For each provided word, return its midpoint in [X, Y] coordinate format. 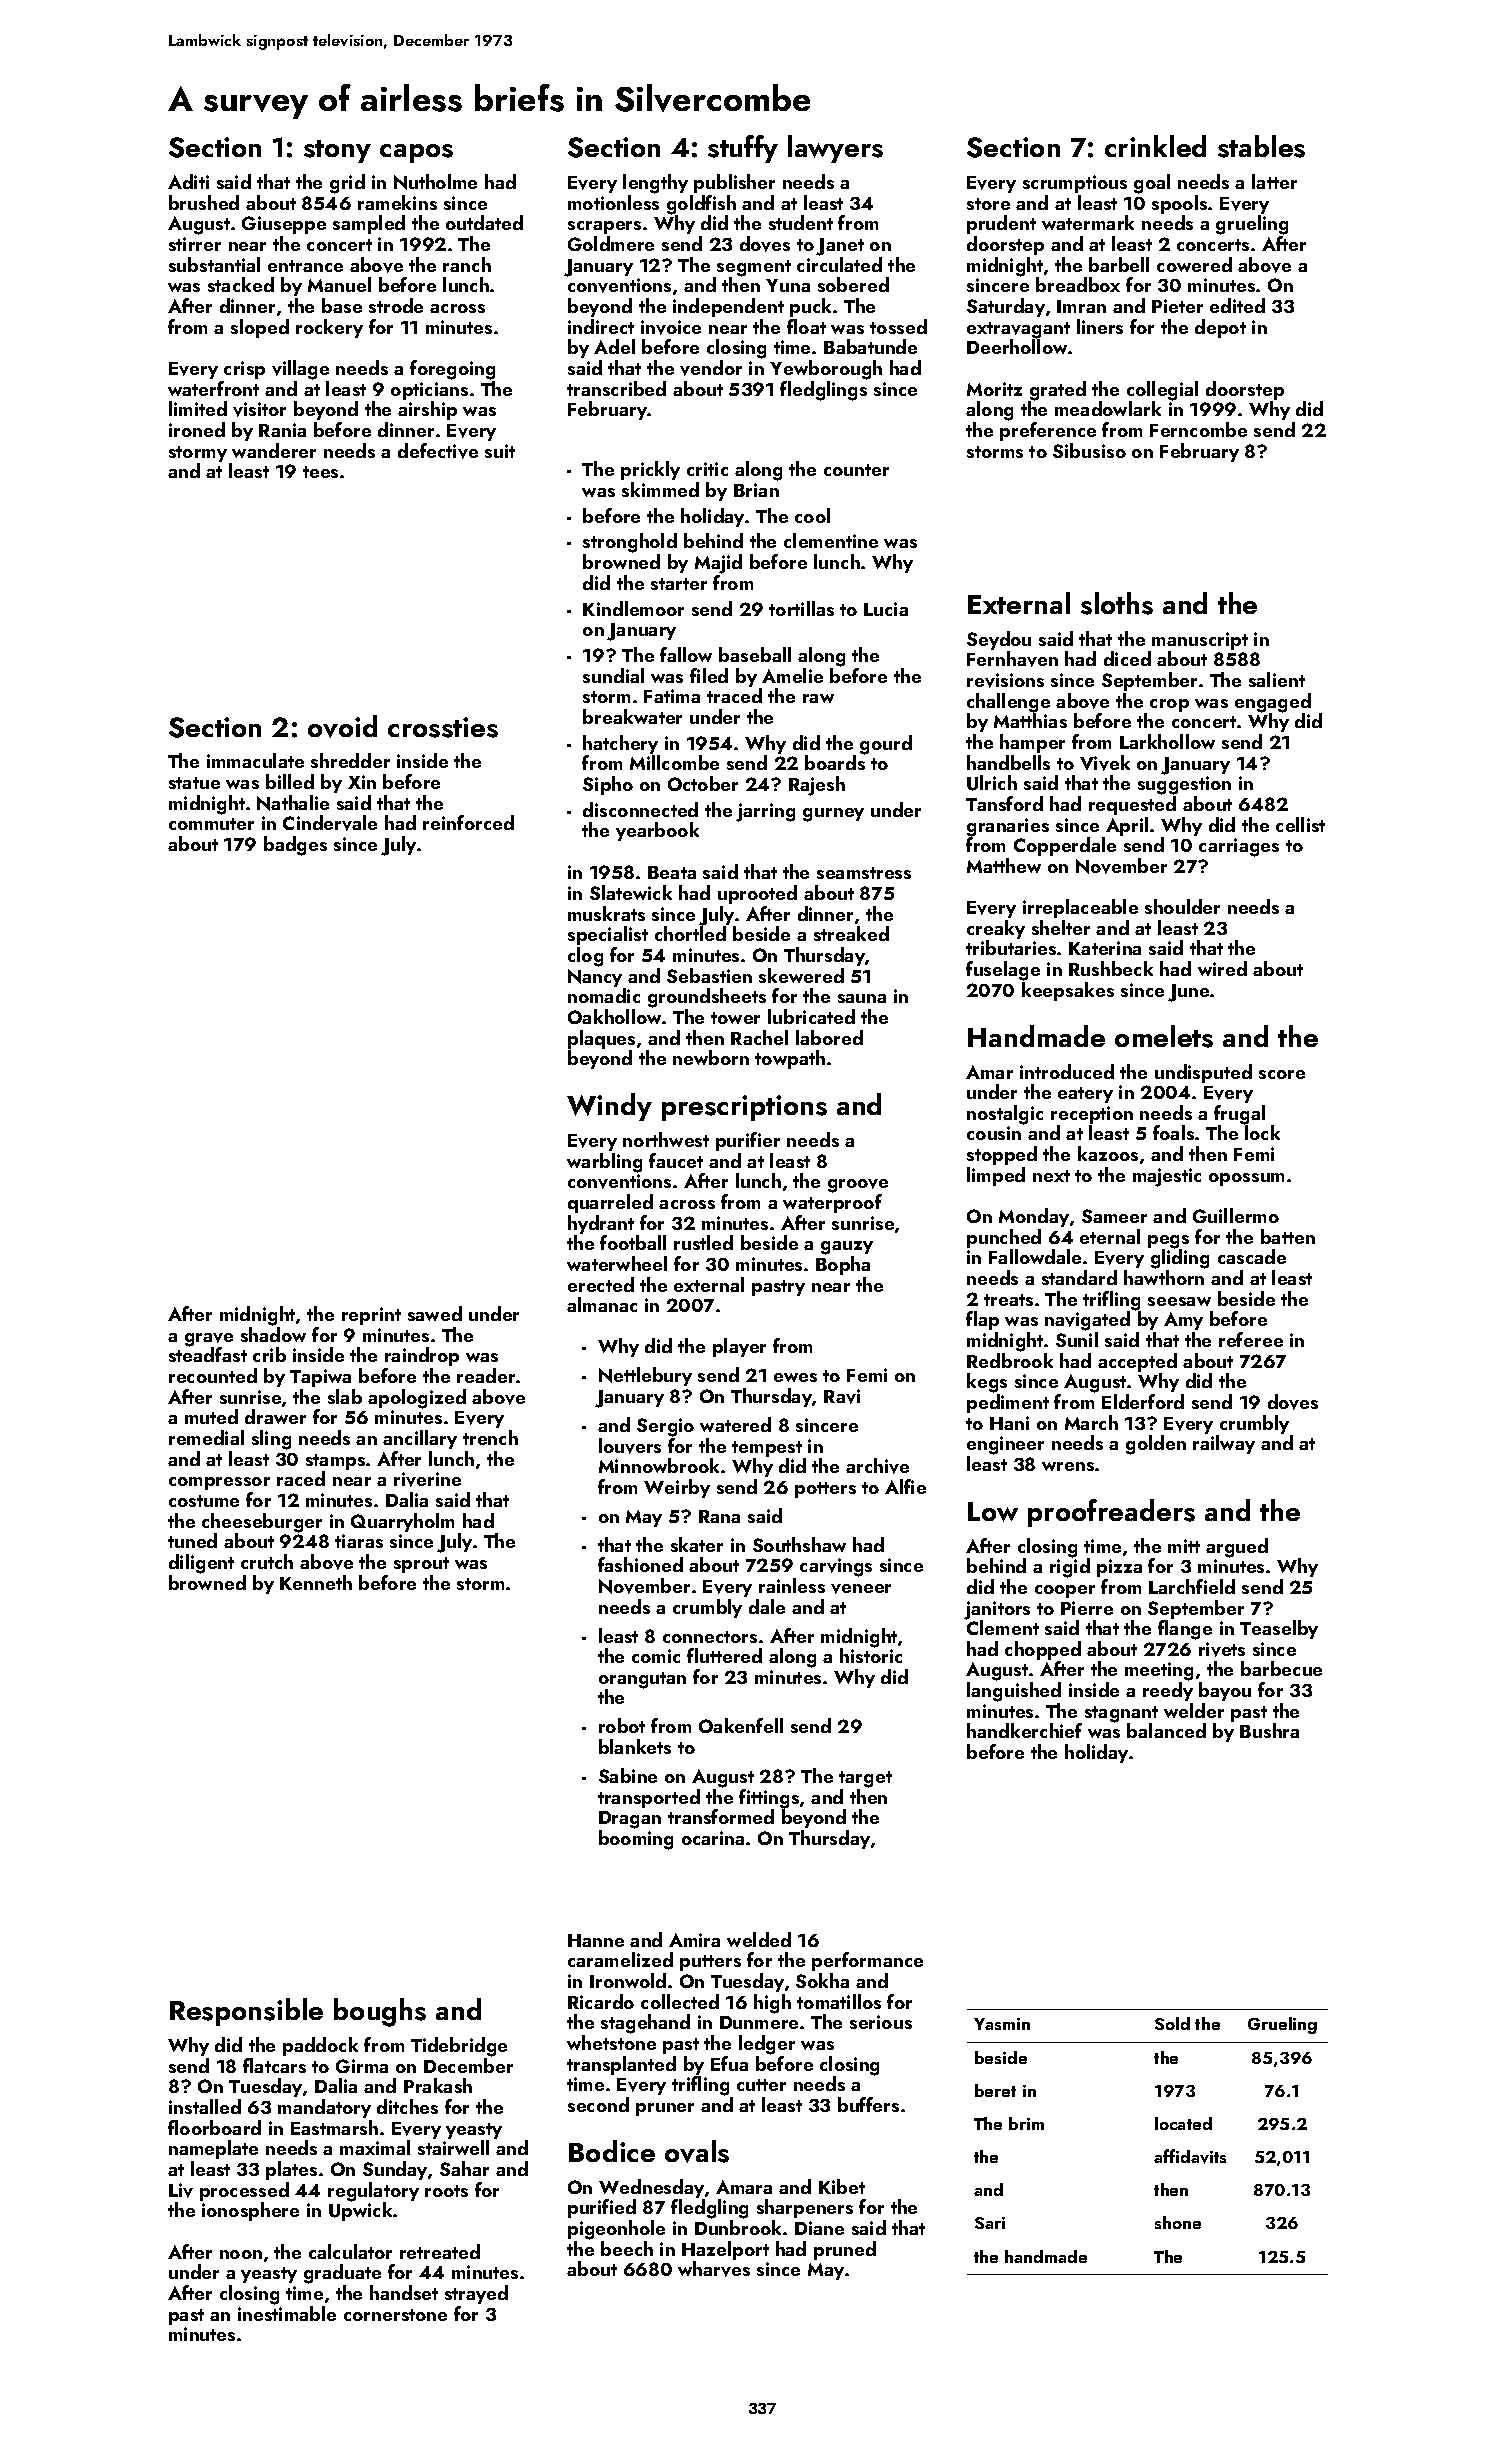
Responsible [246, 2012]
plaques [601, 1039]
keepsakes [1068, 991]
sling [271, 1440]
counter [856, 470]
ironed [197, 429]
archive [877, 1466]
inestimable [287, 2313]
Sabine [628, 1775]
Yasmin [1002, 2024]
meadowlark [1108, 408]
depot [1220, 328]
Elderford [1143, 1401]
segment [754, 268]
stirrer [195, 244]
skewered [801, 975]
